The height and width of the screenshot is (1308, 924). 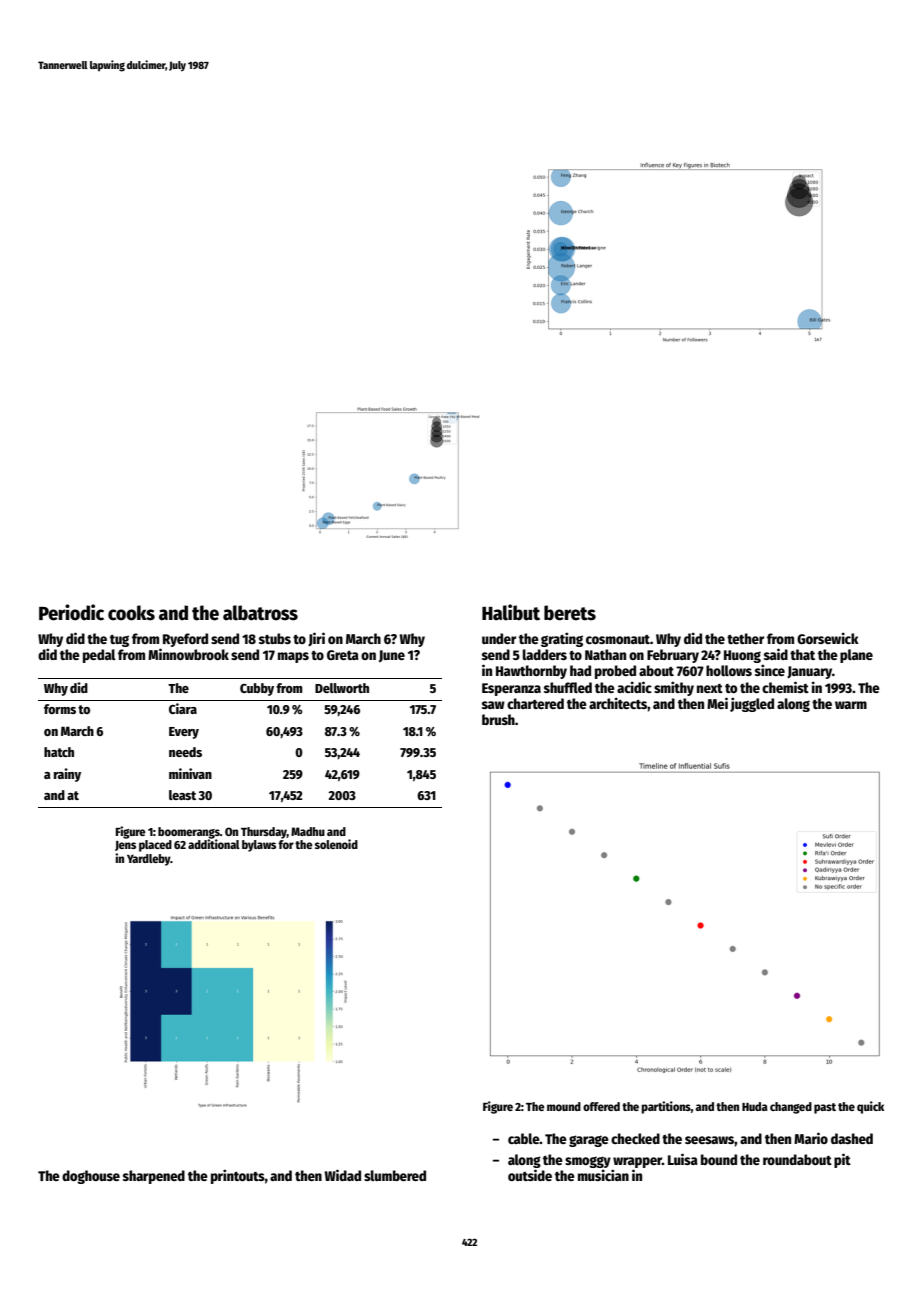 What do you see at coordinates (530, 1175) in the screenshot?
I see `outside` at bounding box center [530, 1175].
